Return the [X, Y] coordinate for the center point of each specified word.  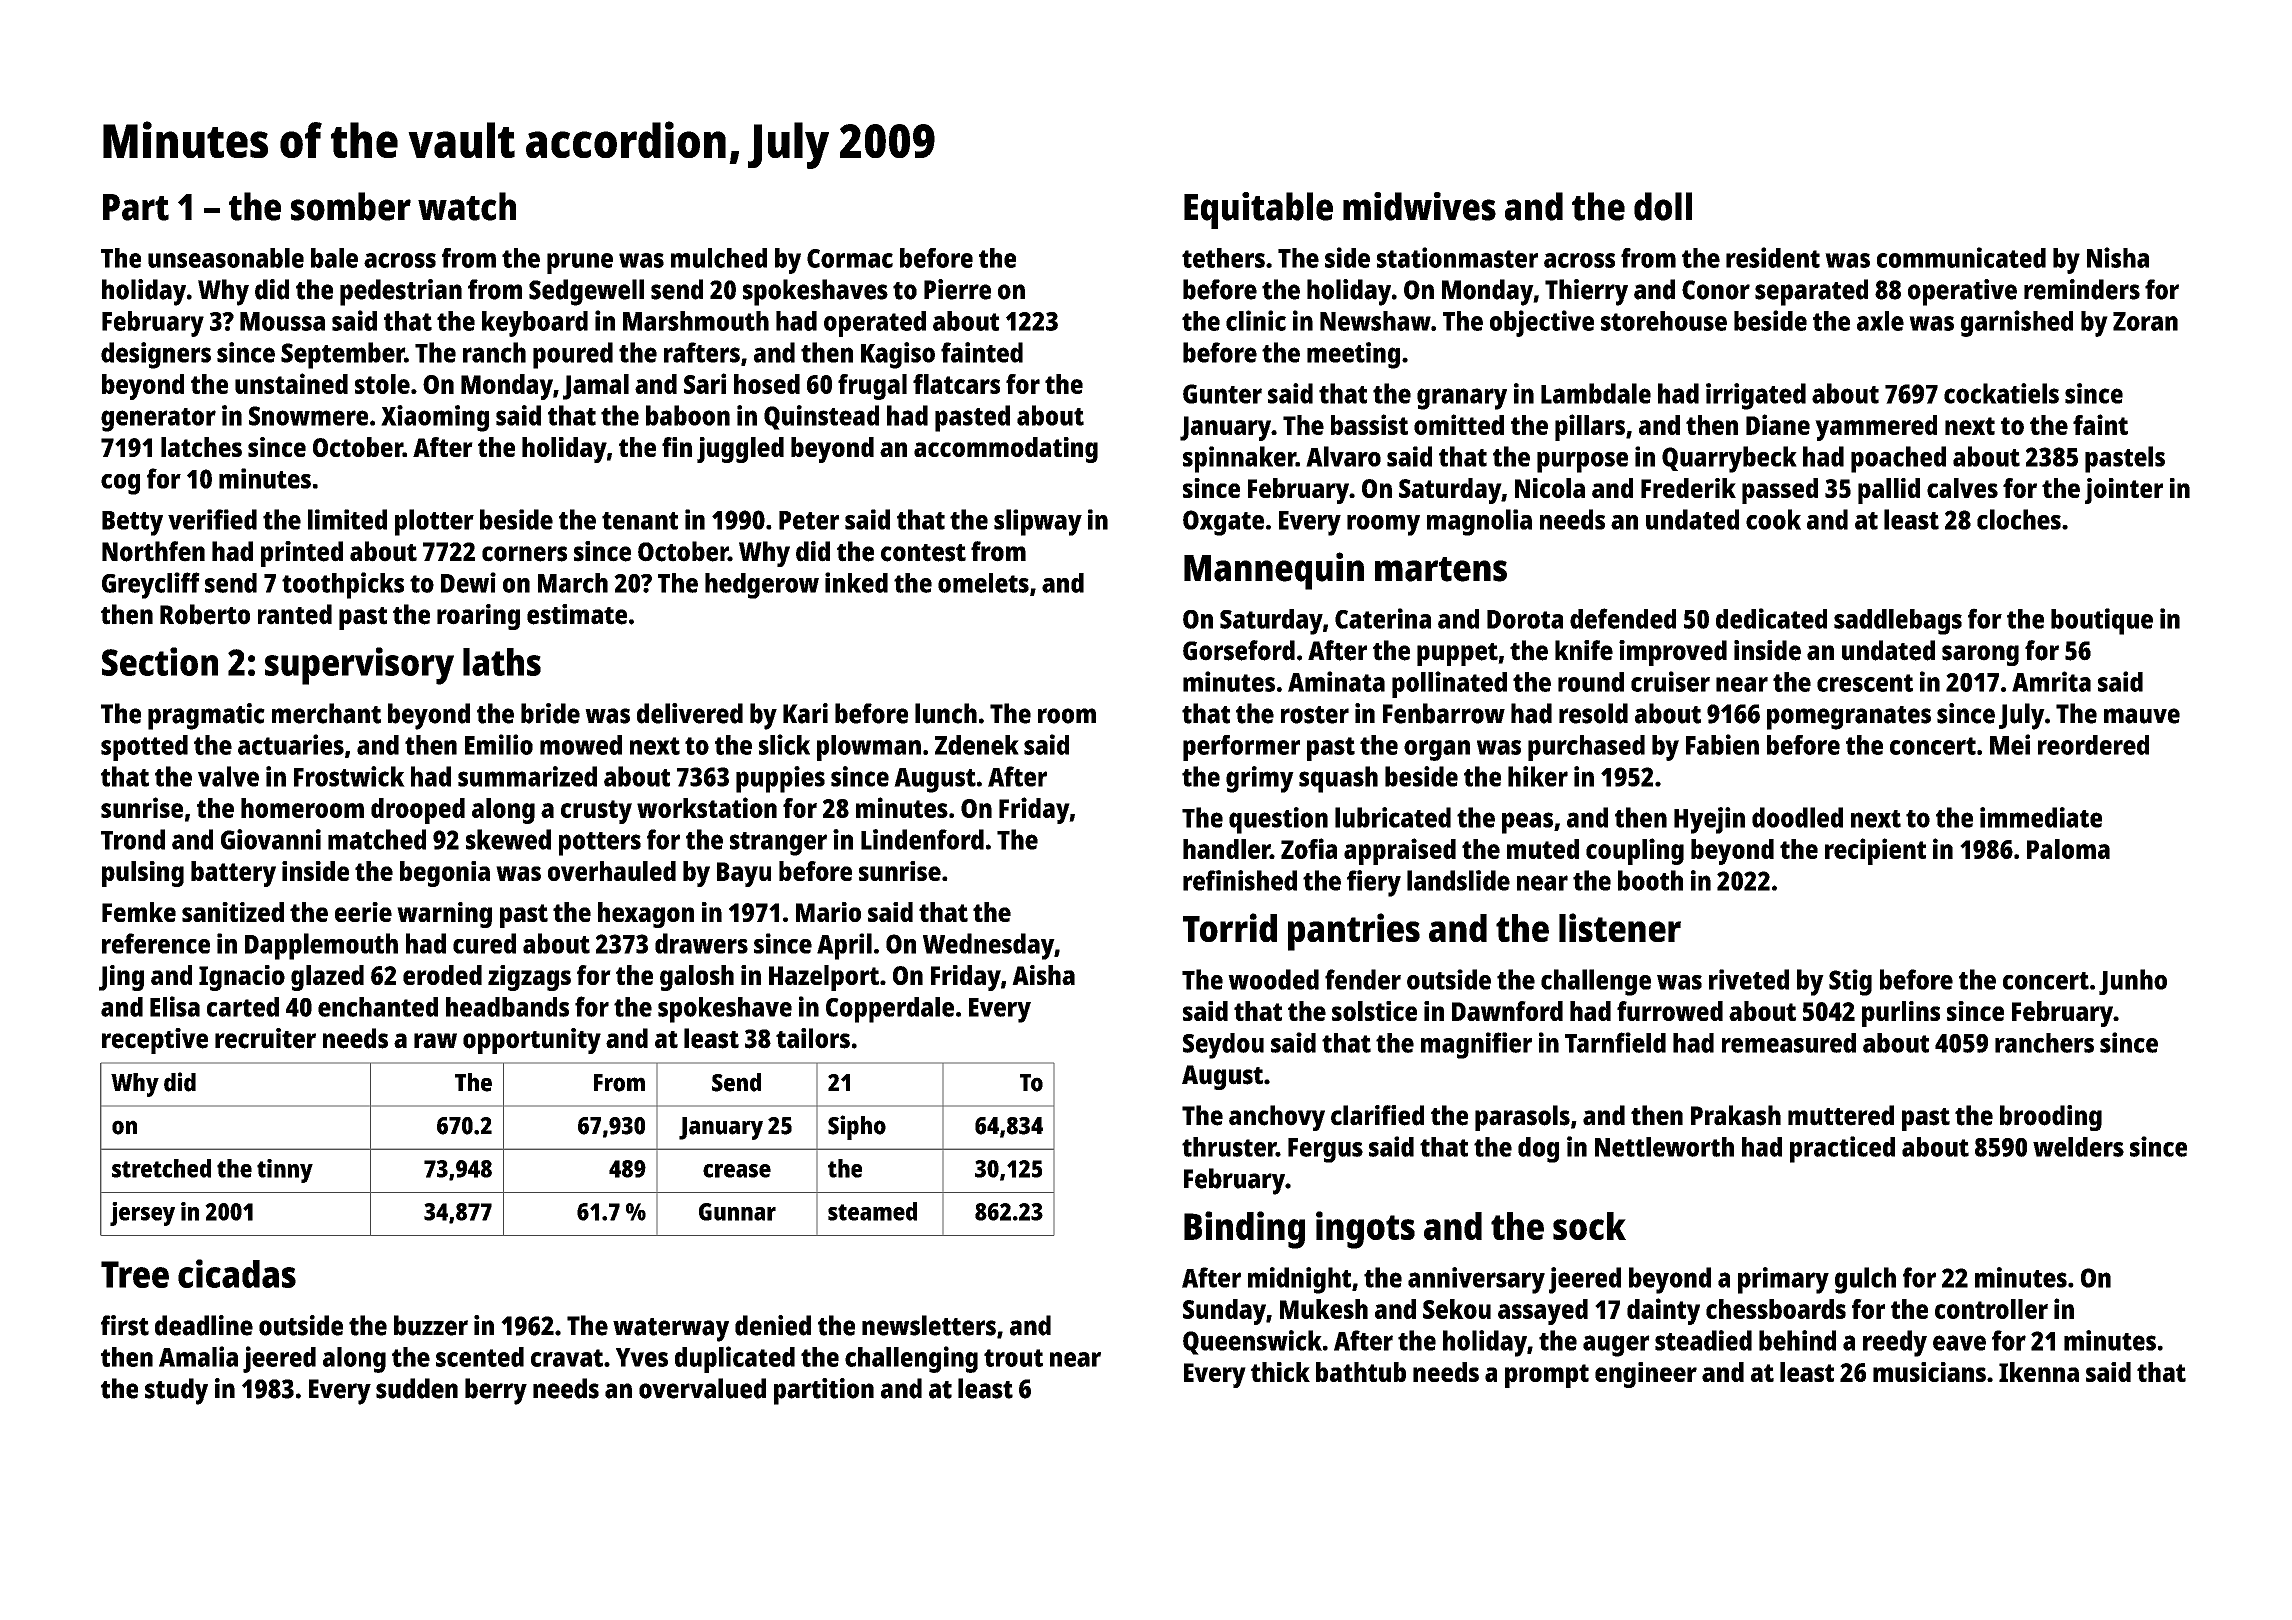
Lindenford [922, 839]
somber [351, 206]
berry [496, 1391]
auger [1616, 1346]
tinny [285, 1171]
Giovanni [271, 839]
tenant [640, 521]
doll [1663, 206]
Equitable [1258, 210]
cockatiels [2001, 393]
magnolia [1479, 522]
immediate [2041, 817]
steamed [872, 1211]
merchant [326, 713]
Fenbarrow [1444, 713]
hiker [1538, 776]
